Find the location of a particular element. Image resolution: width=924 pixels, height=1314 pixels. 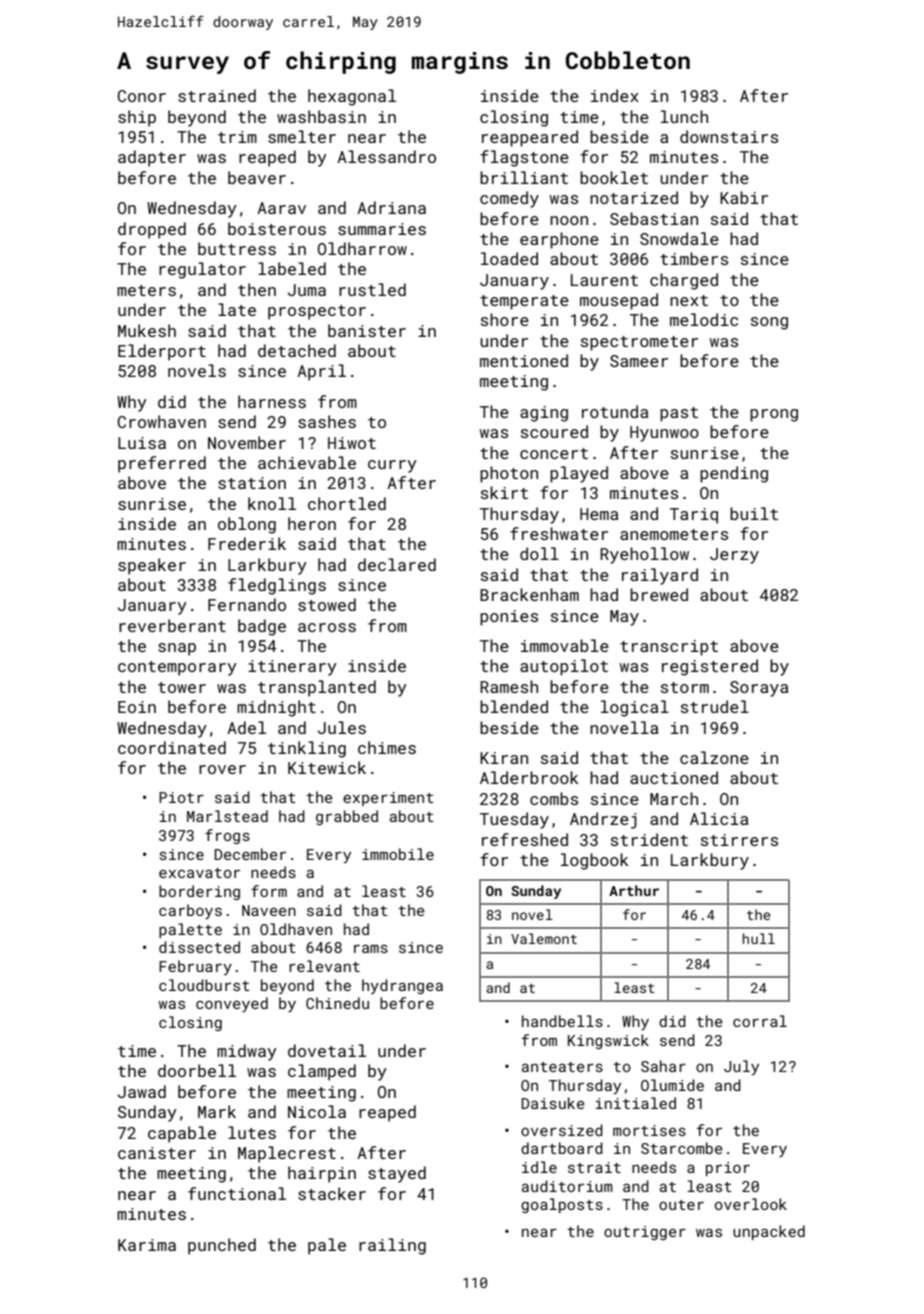

unpacked is located at coordinates (769, 1232).
